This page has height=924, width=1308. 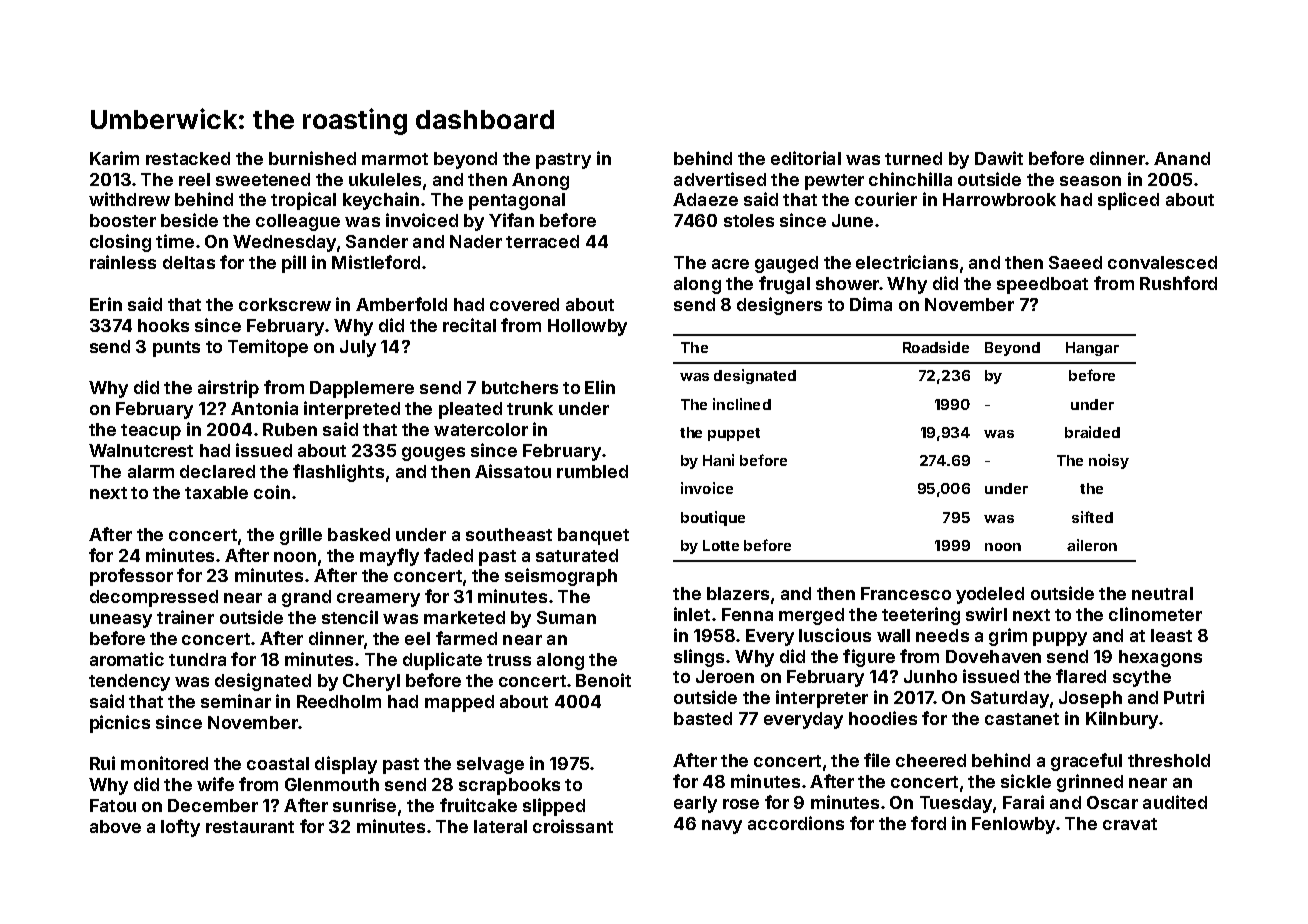 I want to click on early, so click(x=695, y=804).
